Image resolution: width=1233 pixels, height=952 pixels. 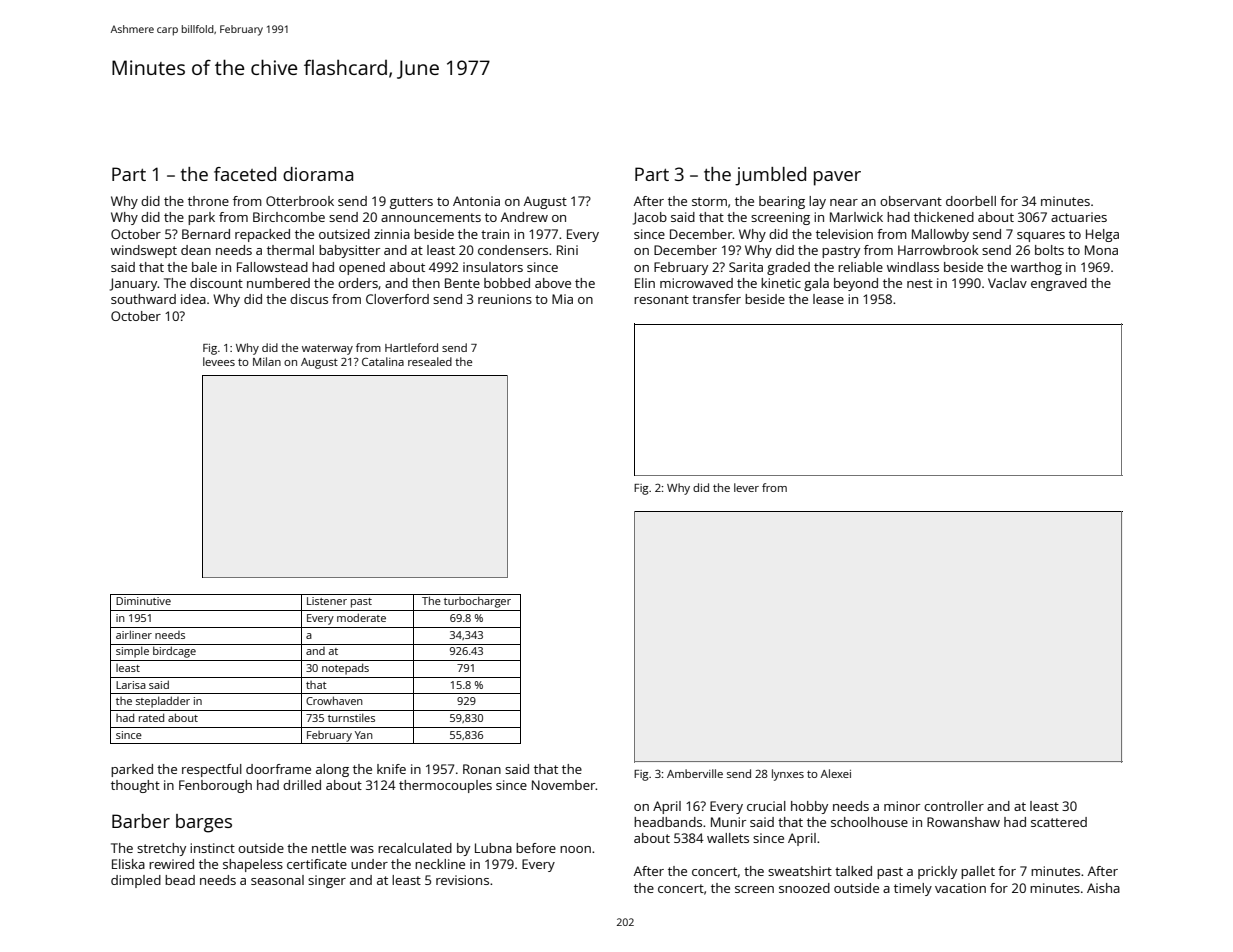 I want to click on opened, so click(x=362, y=268).
